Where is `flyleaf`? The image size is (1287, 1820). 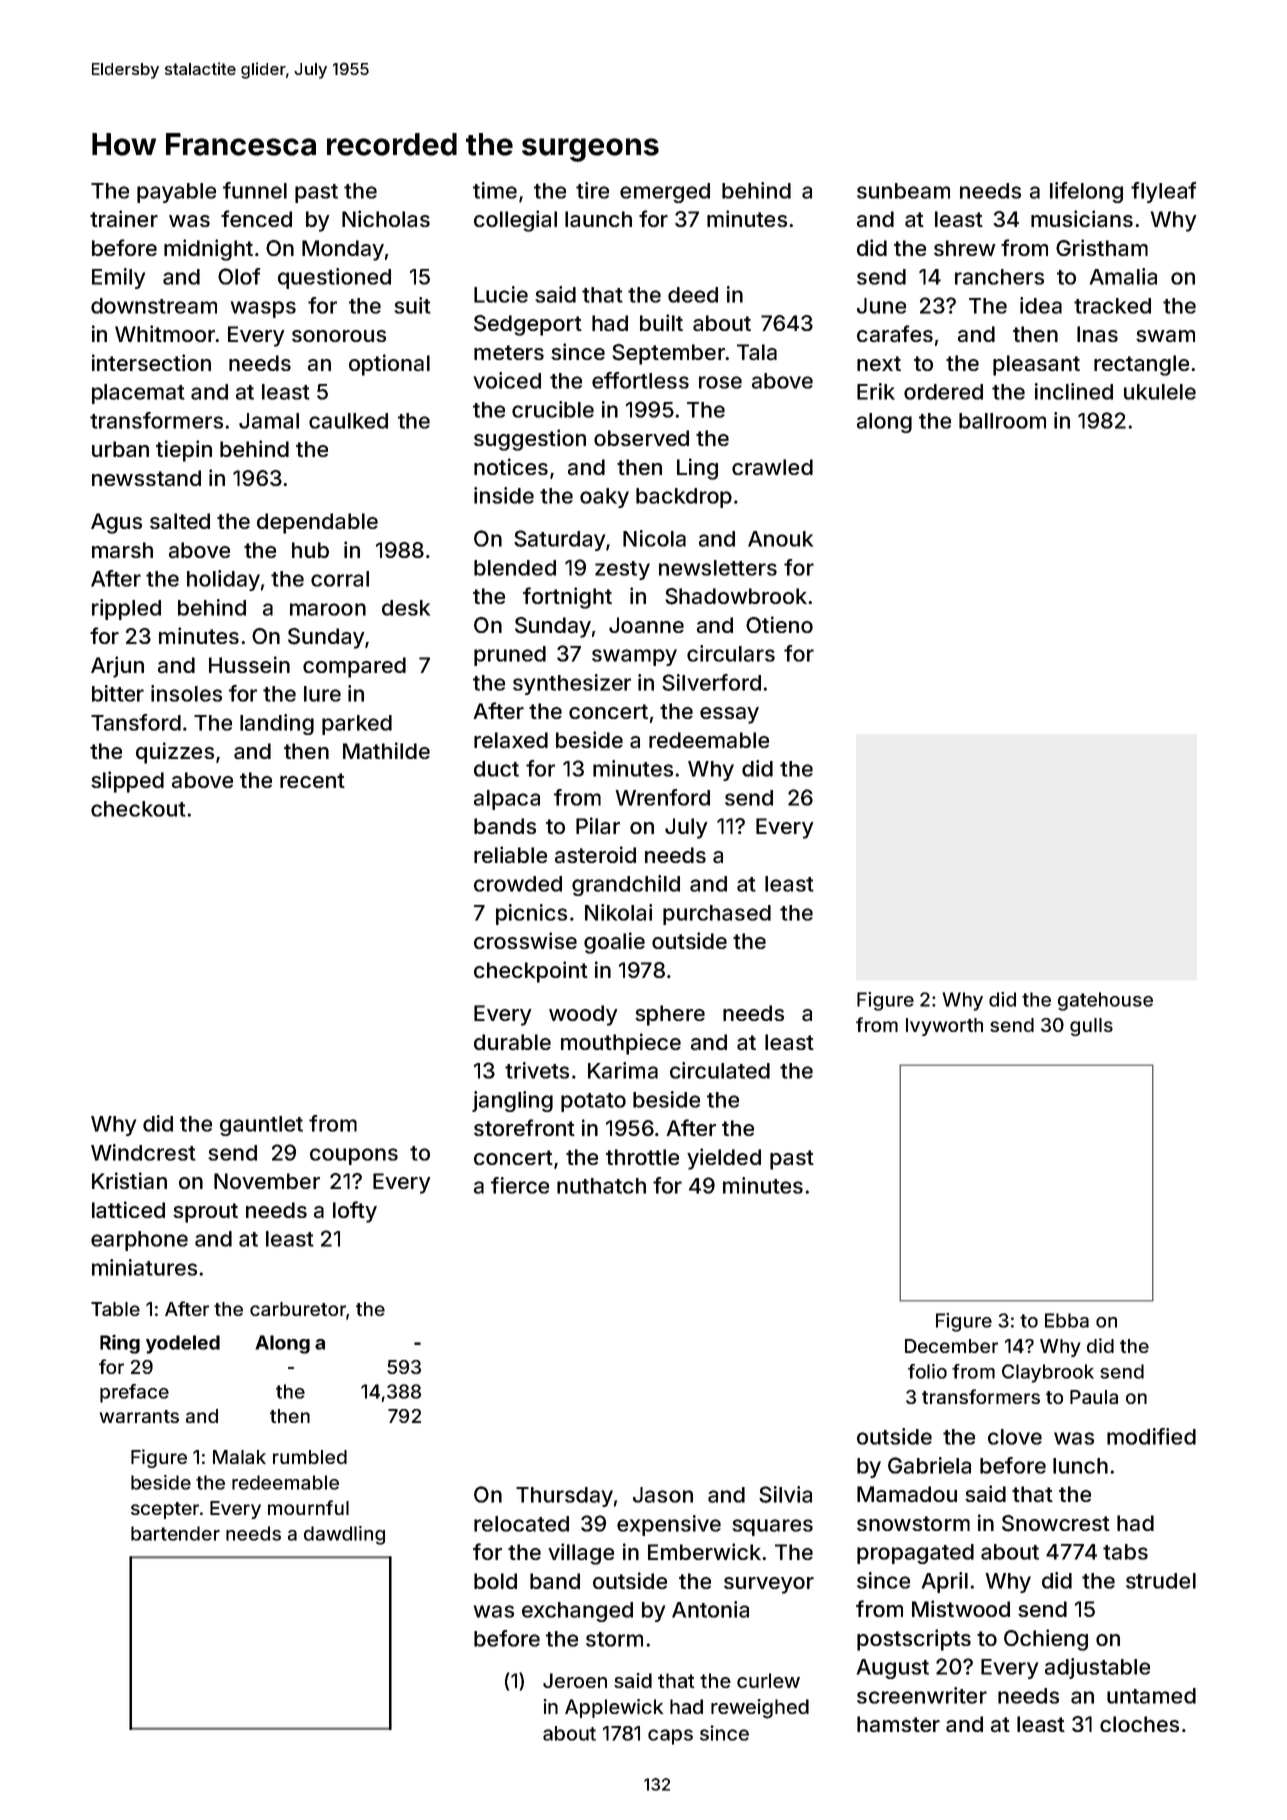 flyleaf is located at coordinates (1164, 192).
